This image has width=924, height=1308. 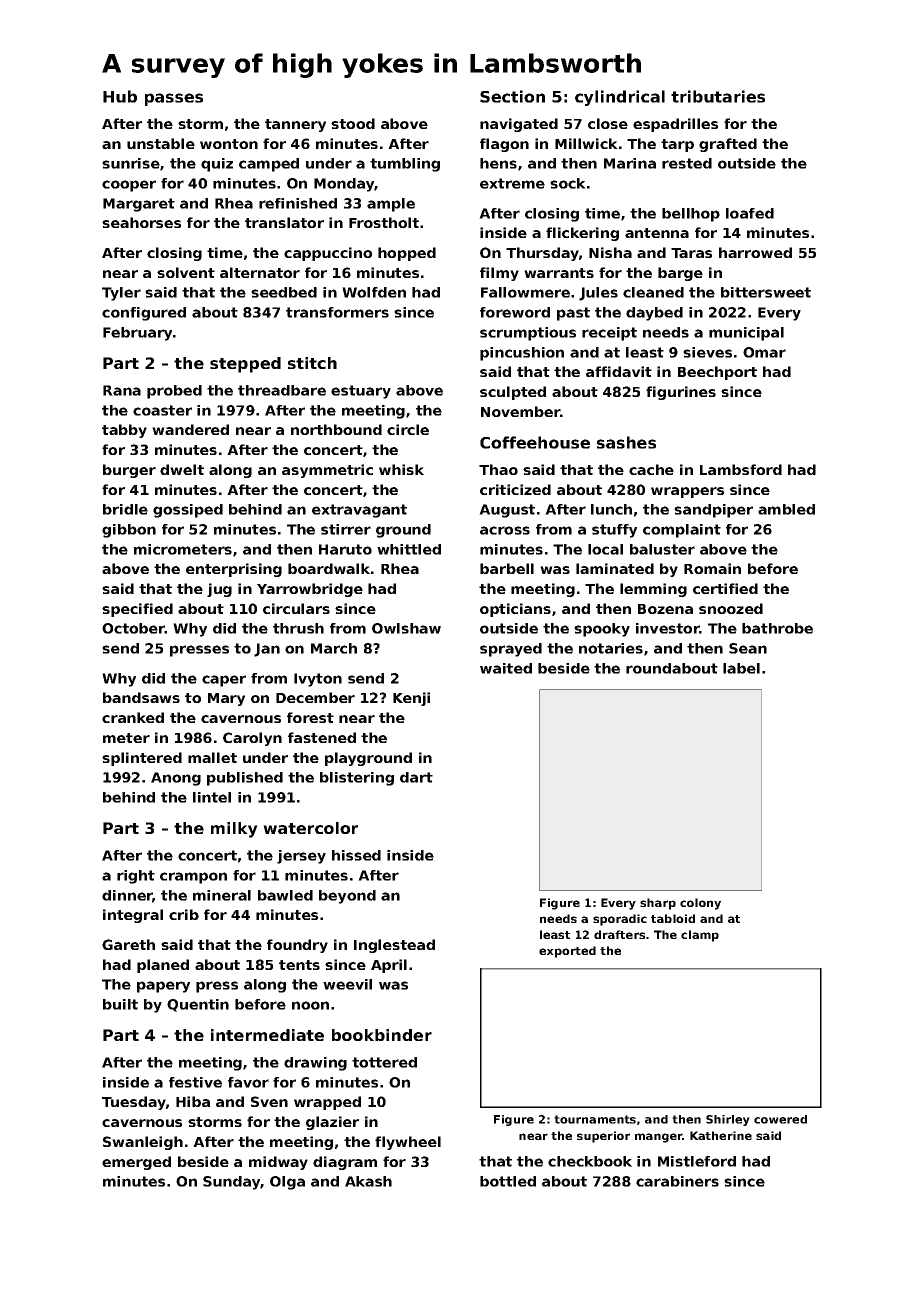 What do you see at coordinates (512, 96) in the image?
I see `Section` at bounding box center [512, 96].
